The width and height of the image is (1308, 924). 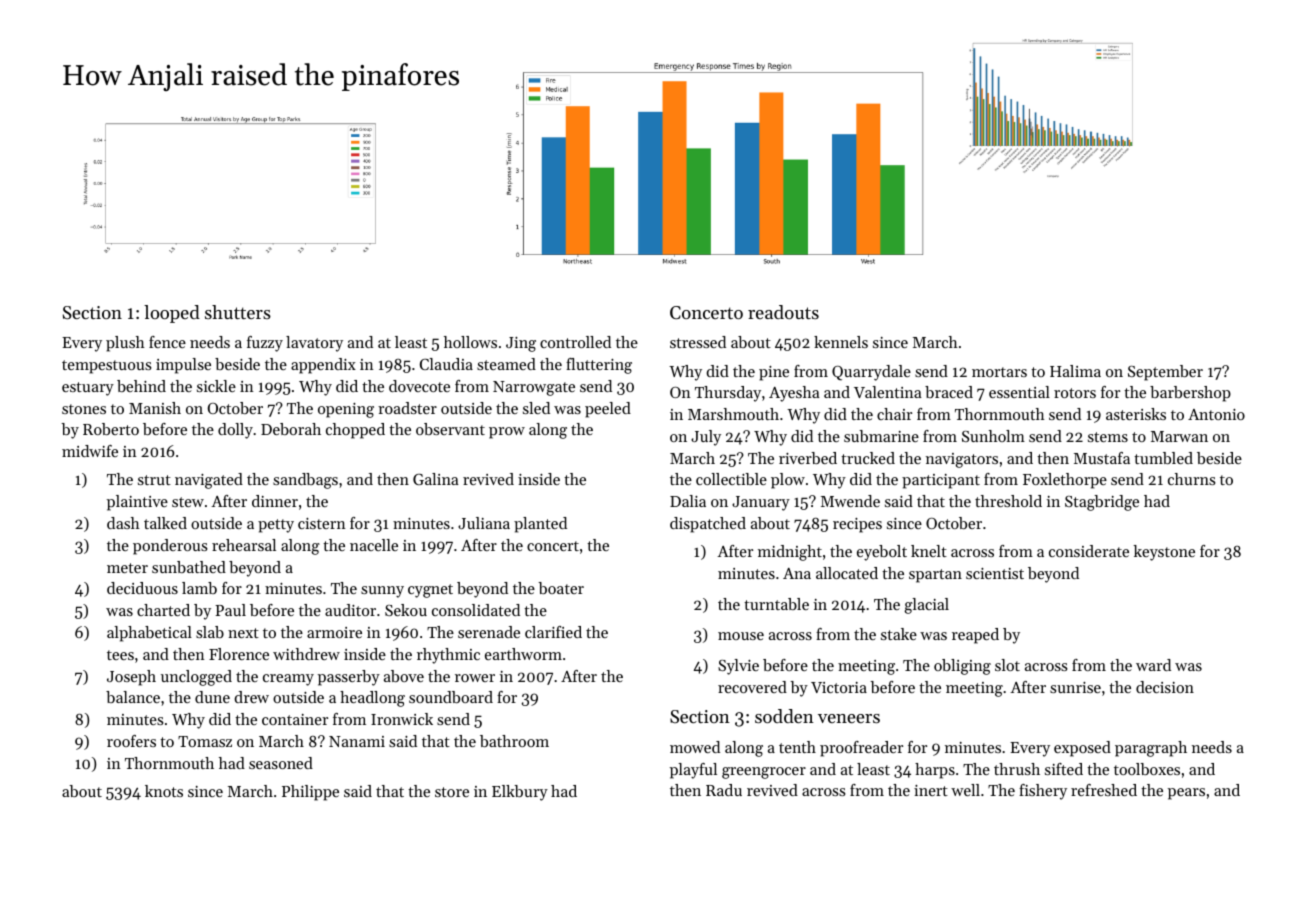 I want to click on ward, so click(x=1153, y=665).
